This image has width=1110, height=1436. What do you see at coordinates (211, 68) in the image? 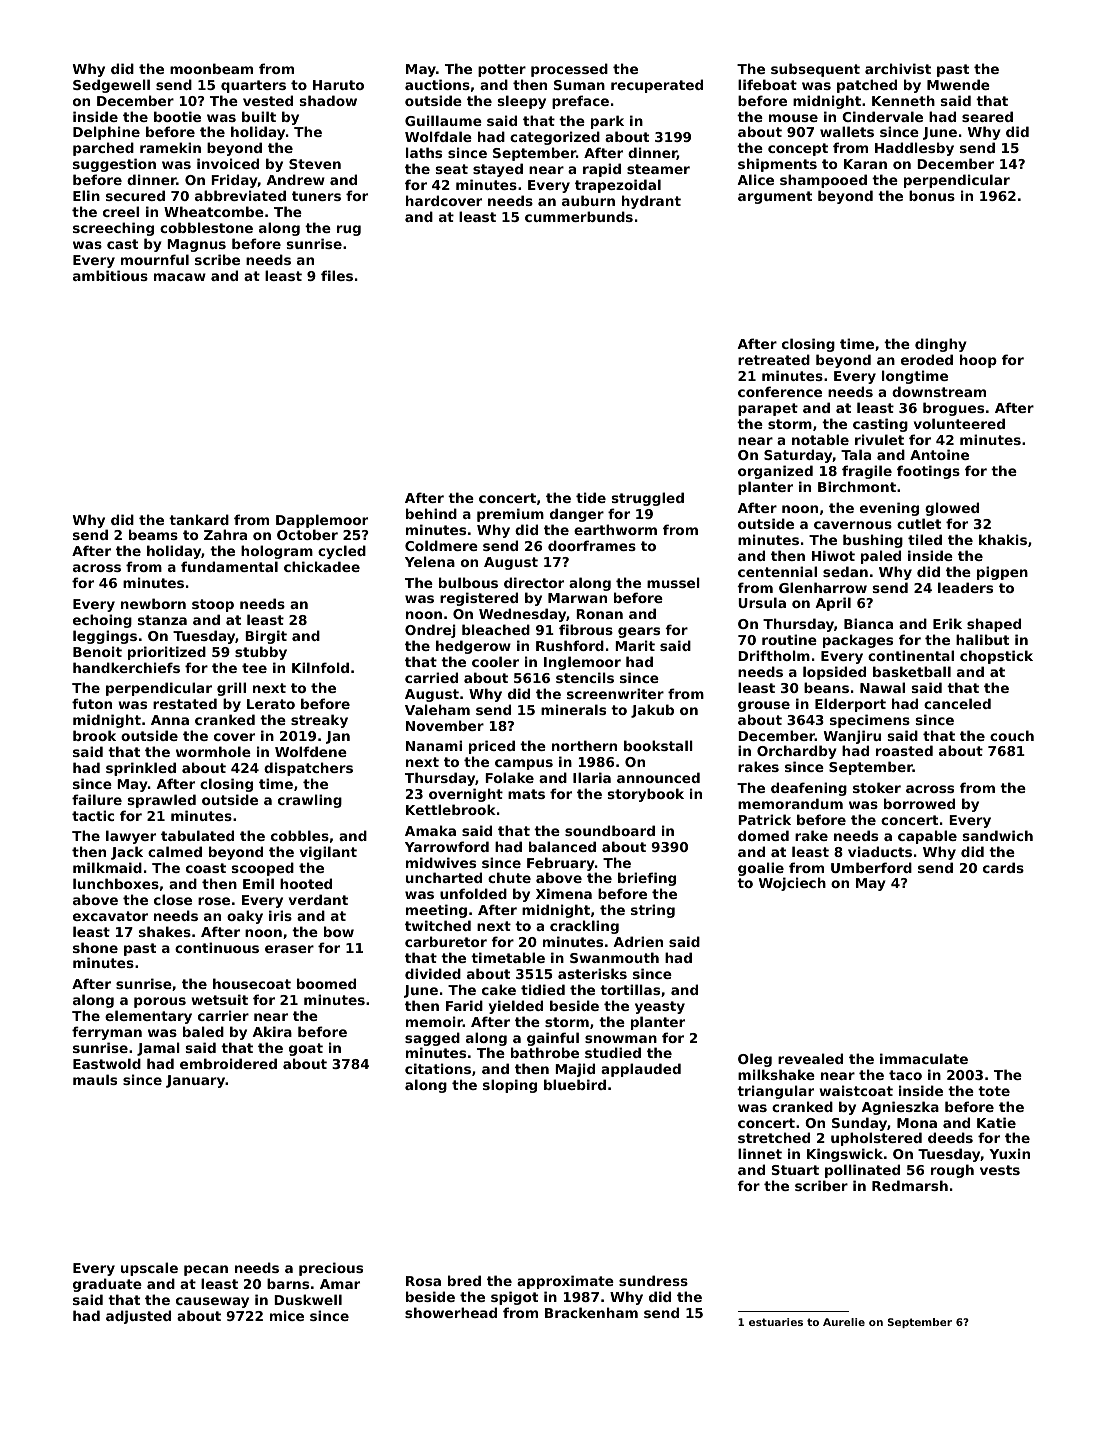
I see `moonbeam` at bounding box center [211, 68].
